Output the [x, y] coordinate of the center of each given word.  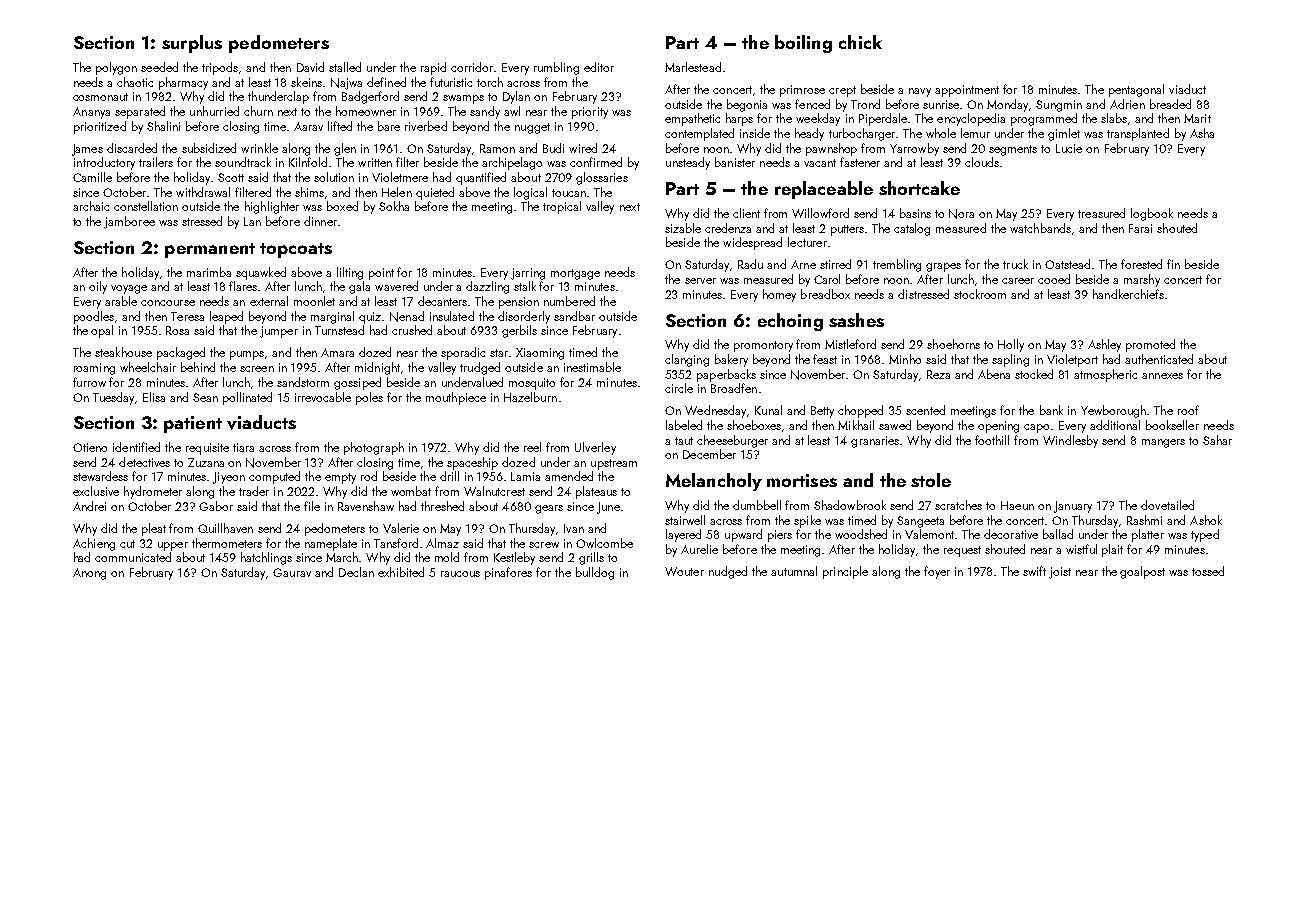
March [342, 557]
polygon [116, 68]
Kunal [768, 410]
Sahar [1217, 440]
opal [102, 331]
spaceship [472, 463]
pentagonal [1136, 90]
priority [590, 113]
